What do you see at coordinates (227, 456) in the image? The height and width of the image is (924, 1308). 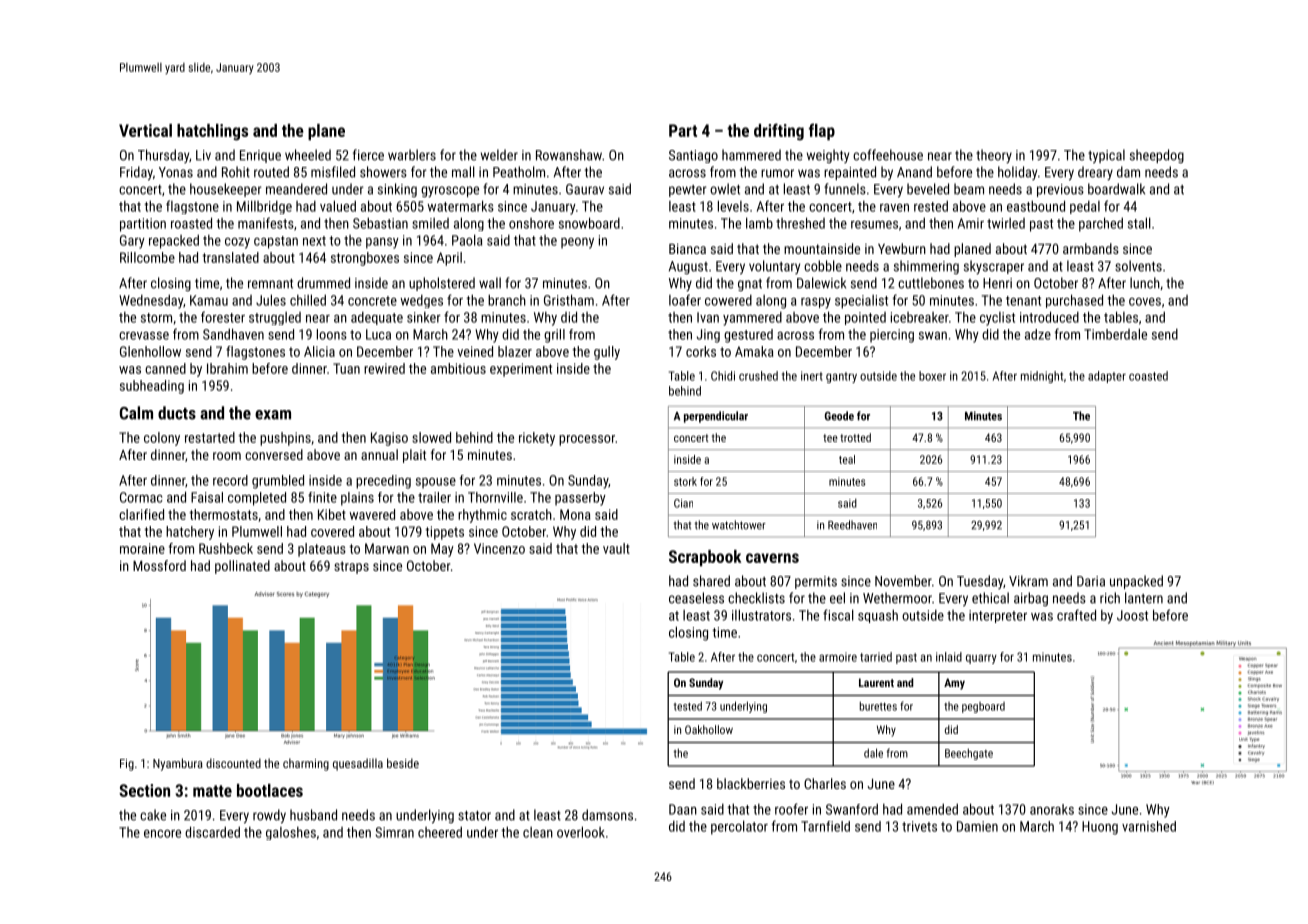 I see `room` at bounding box center [227, 456].
